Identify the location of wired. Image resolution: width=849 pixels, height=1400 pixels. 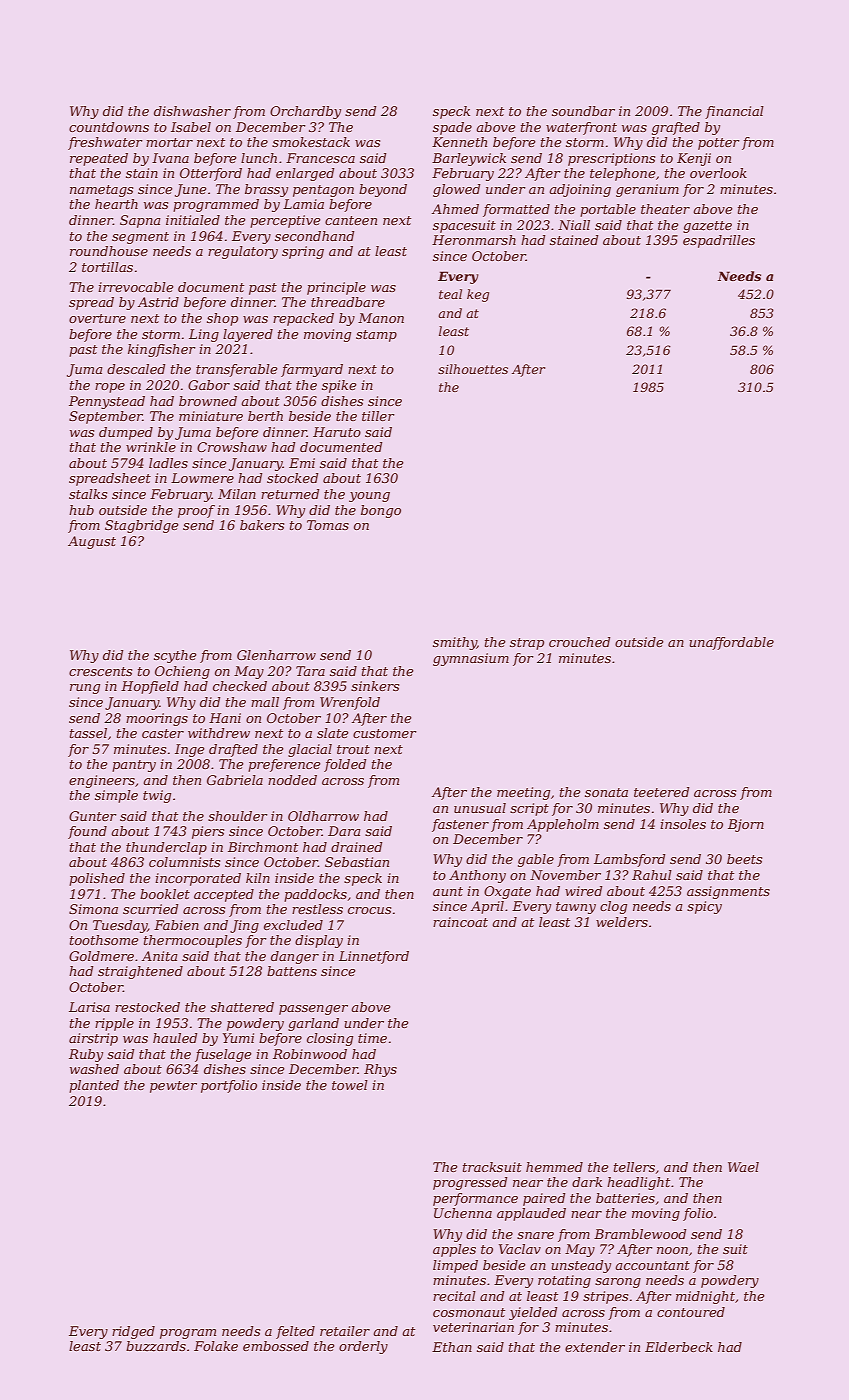
(583, 891).
